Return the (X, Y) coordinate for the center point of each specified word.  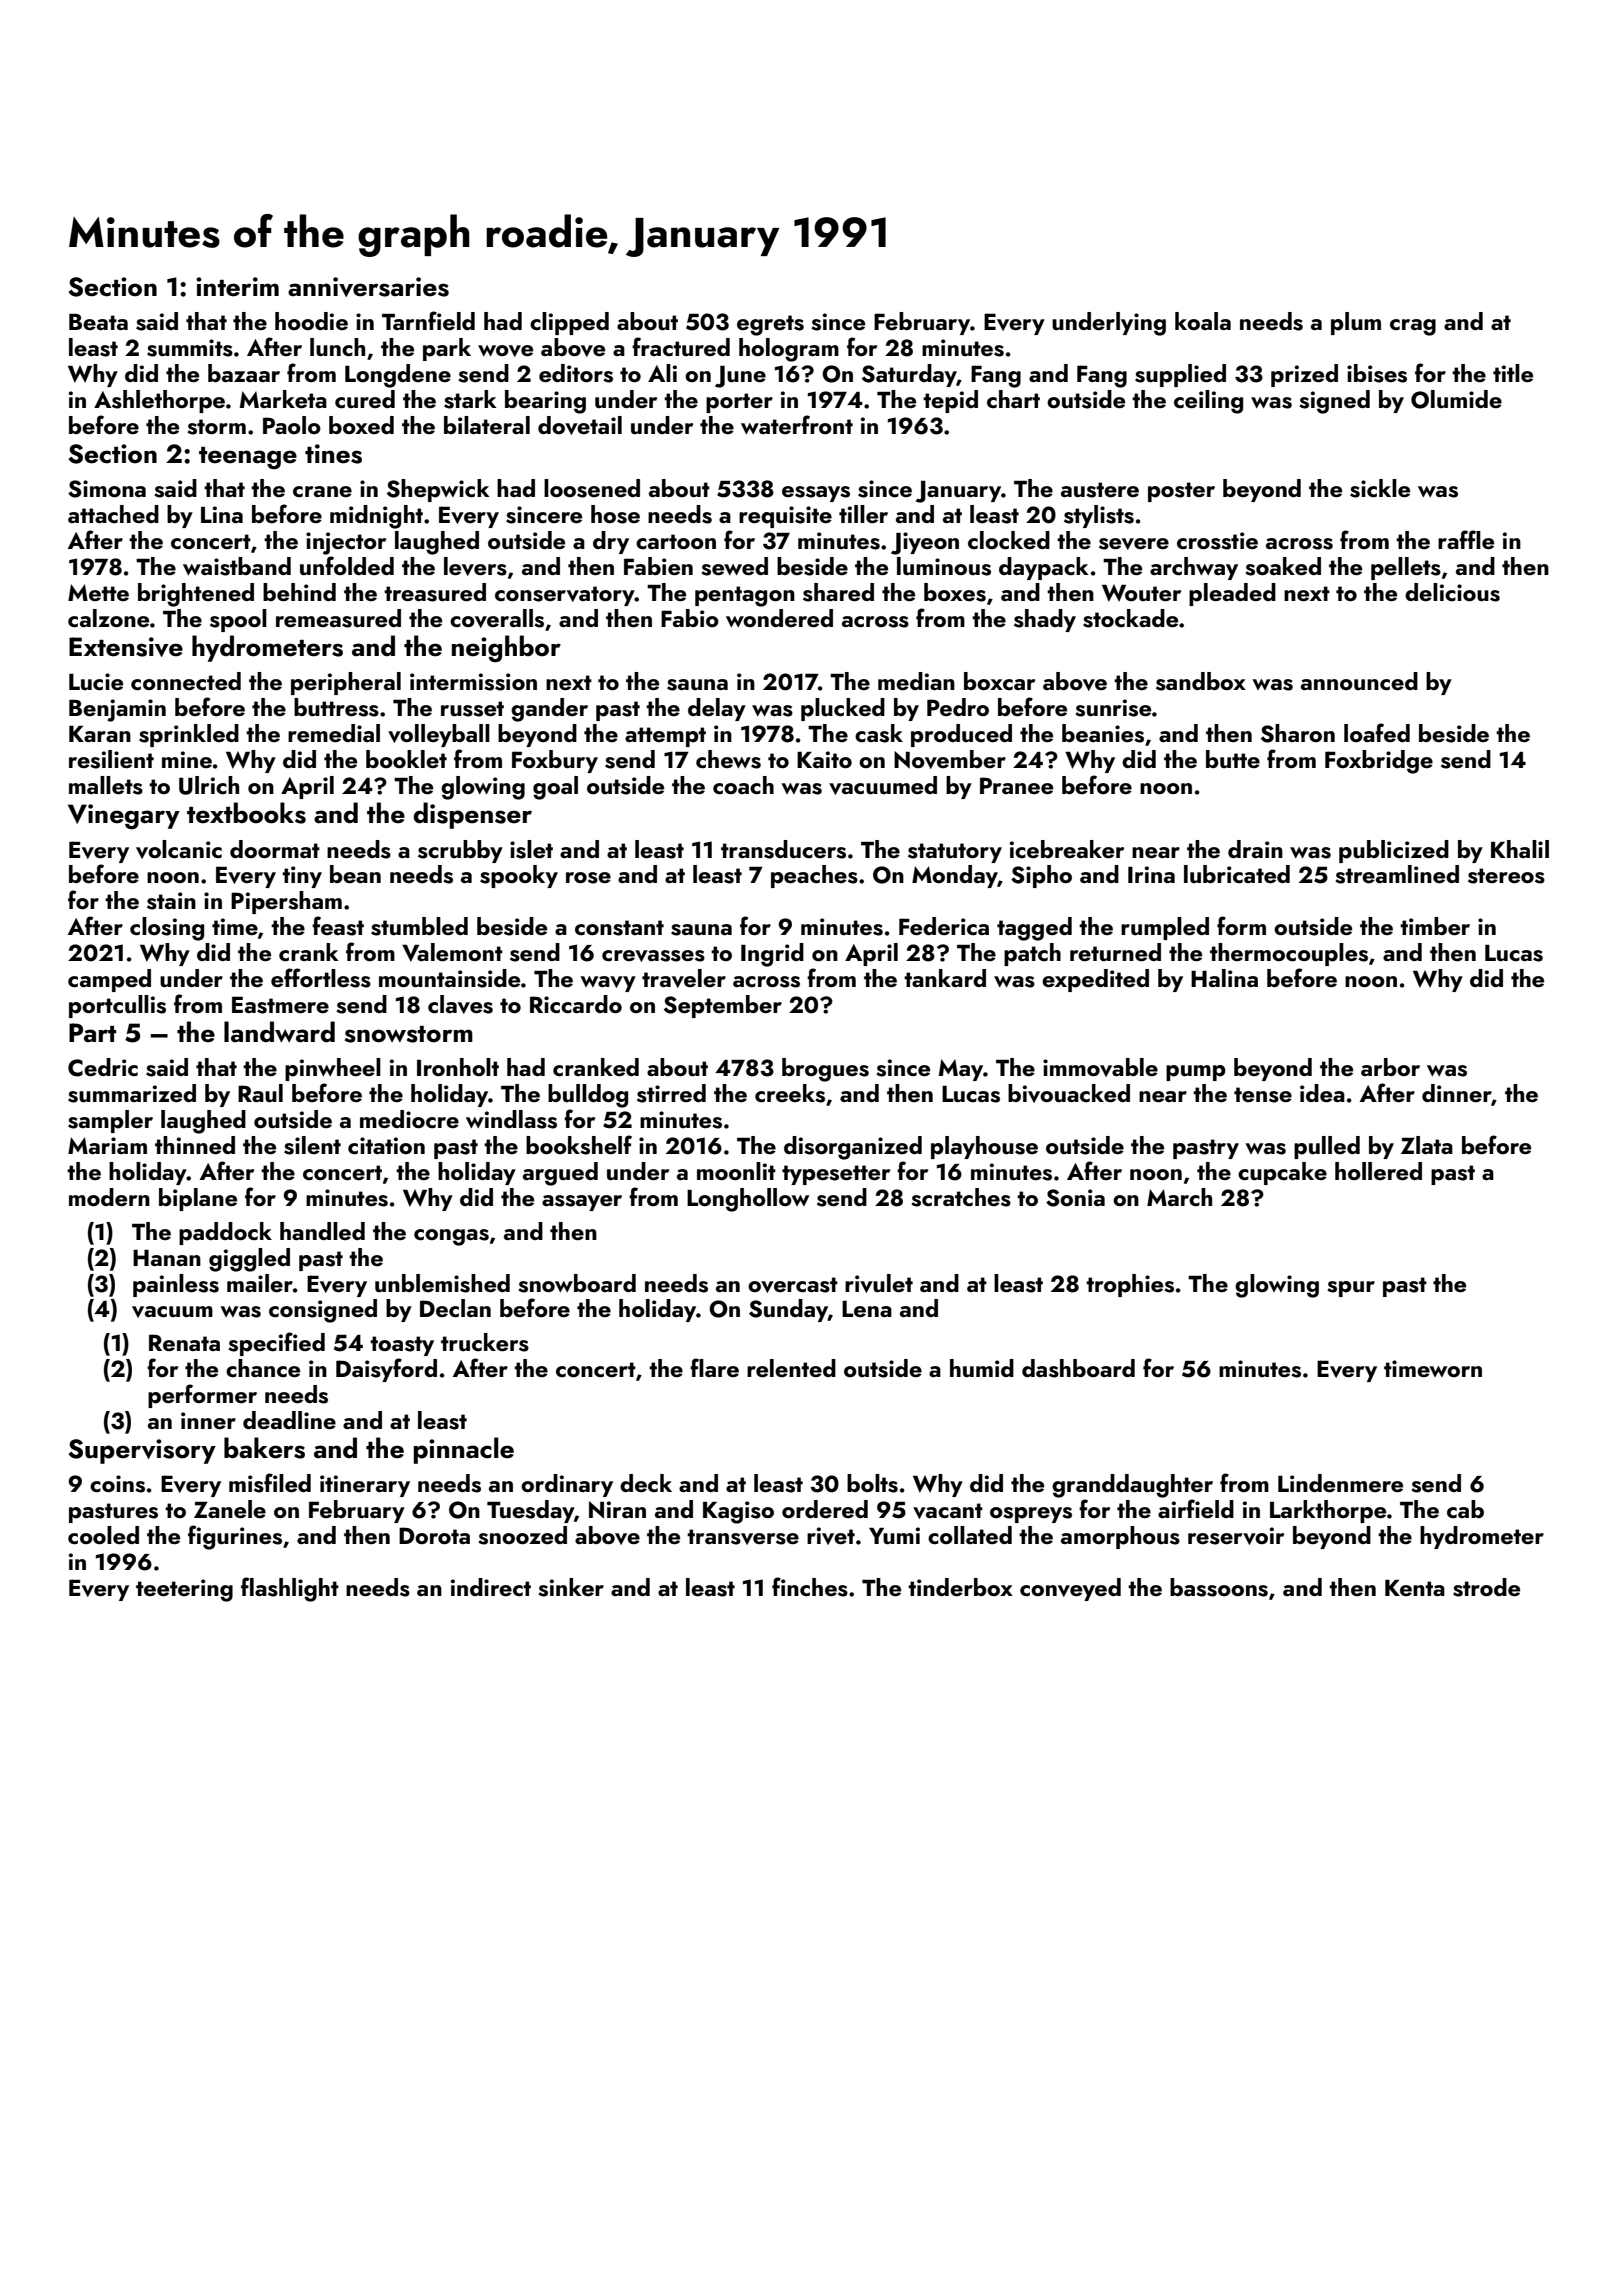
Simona (107, 489)
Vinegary (124, 817)
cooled (103, 1535)
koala (1203, 321)
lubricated (1237, 874)
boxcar (999, 681)
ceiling (1208, 402)
